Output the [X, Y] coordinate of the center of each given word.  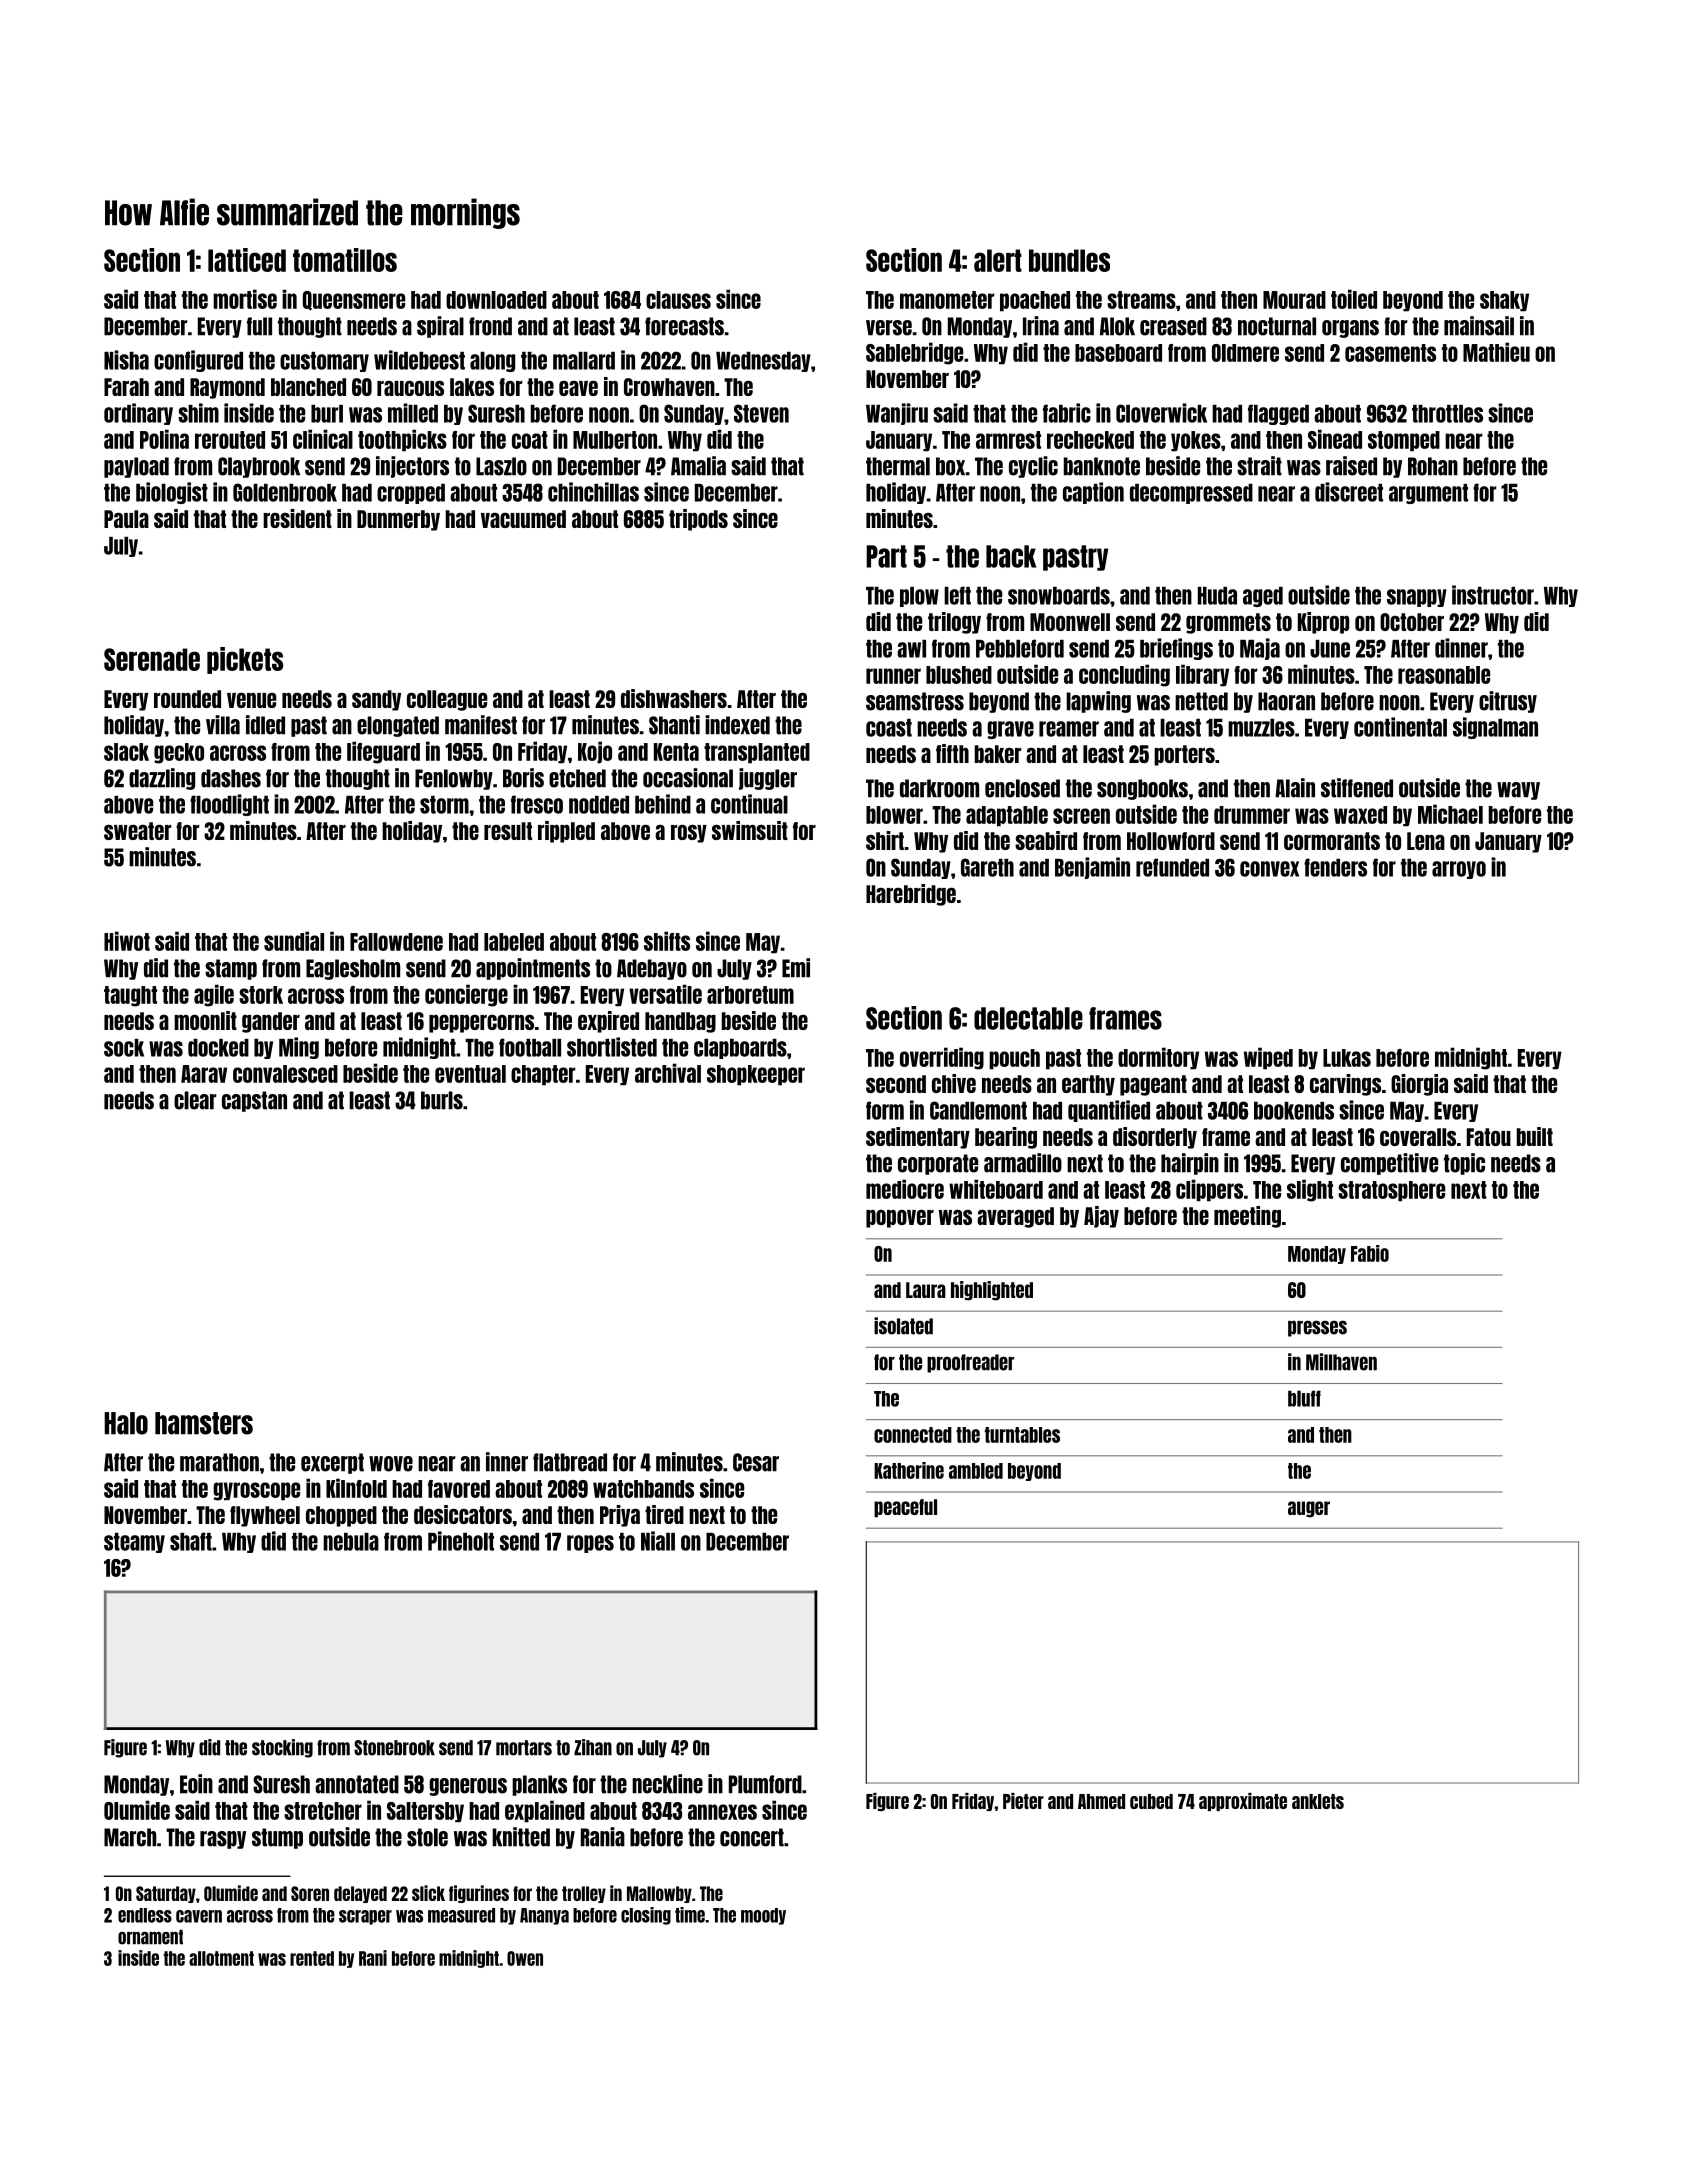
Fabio [1370, 1253]
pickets [245, 660]
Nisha [126, 360]
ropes [590, 1544]
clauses [678, 300]
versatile [665, 994]
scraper [365, 1917]
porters [1184, 755]
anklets [1318, 1801]
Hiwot [127, 941]
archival [668, 1073]
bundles [1069, 260]
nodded [599, 805]
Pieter [1023, 1801]
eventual [470, 1074]
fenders [1335, 867]
